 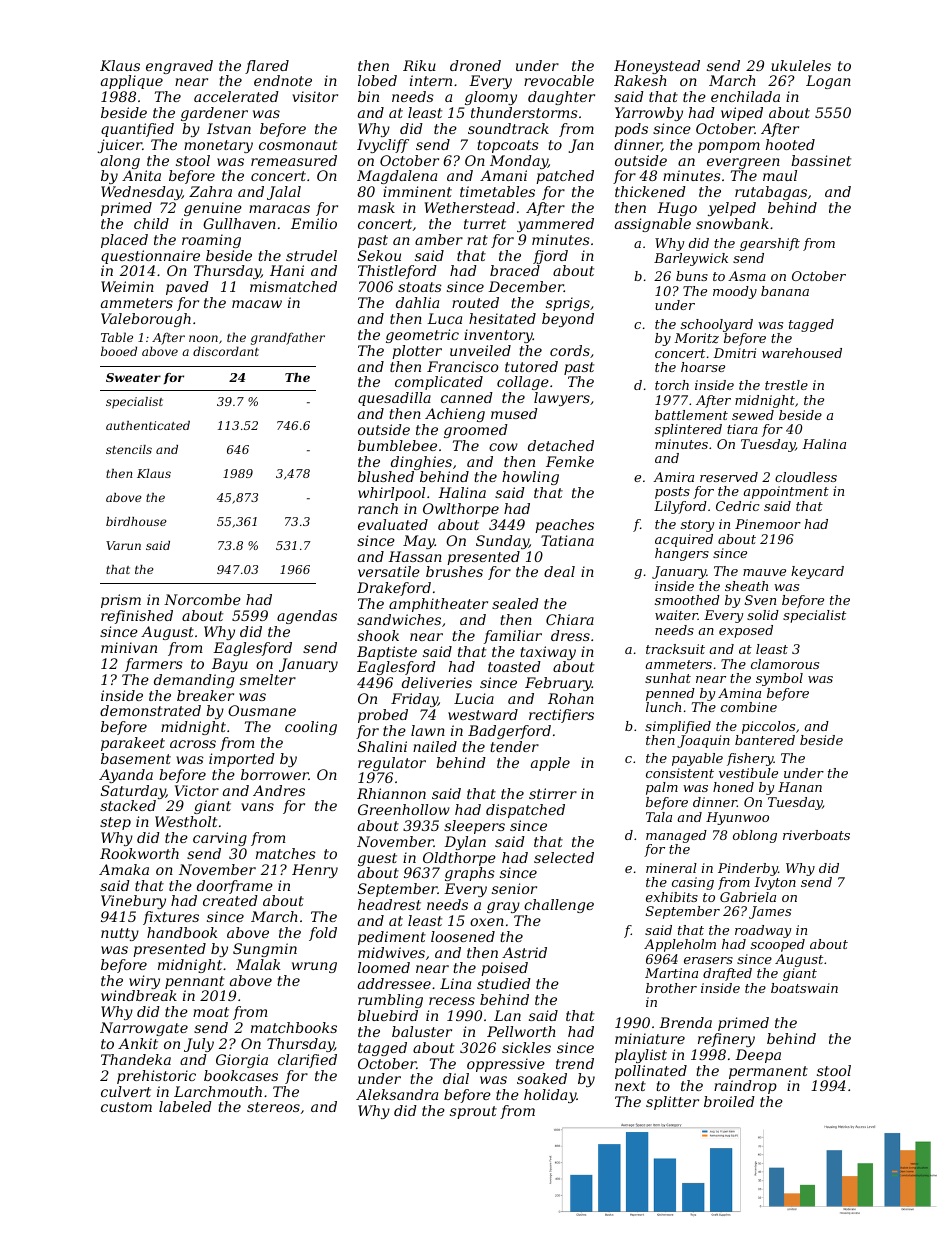 What do you see at coordinates (567, 540) in the screenshot?
I see `Tatiana` at bounding box center [567, 540].
